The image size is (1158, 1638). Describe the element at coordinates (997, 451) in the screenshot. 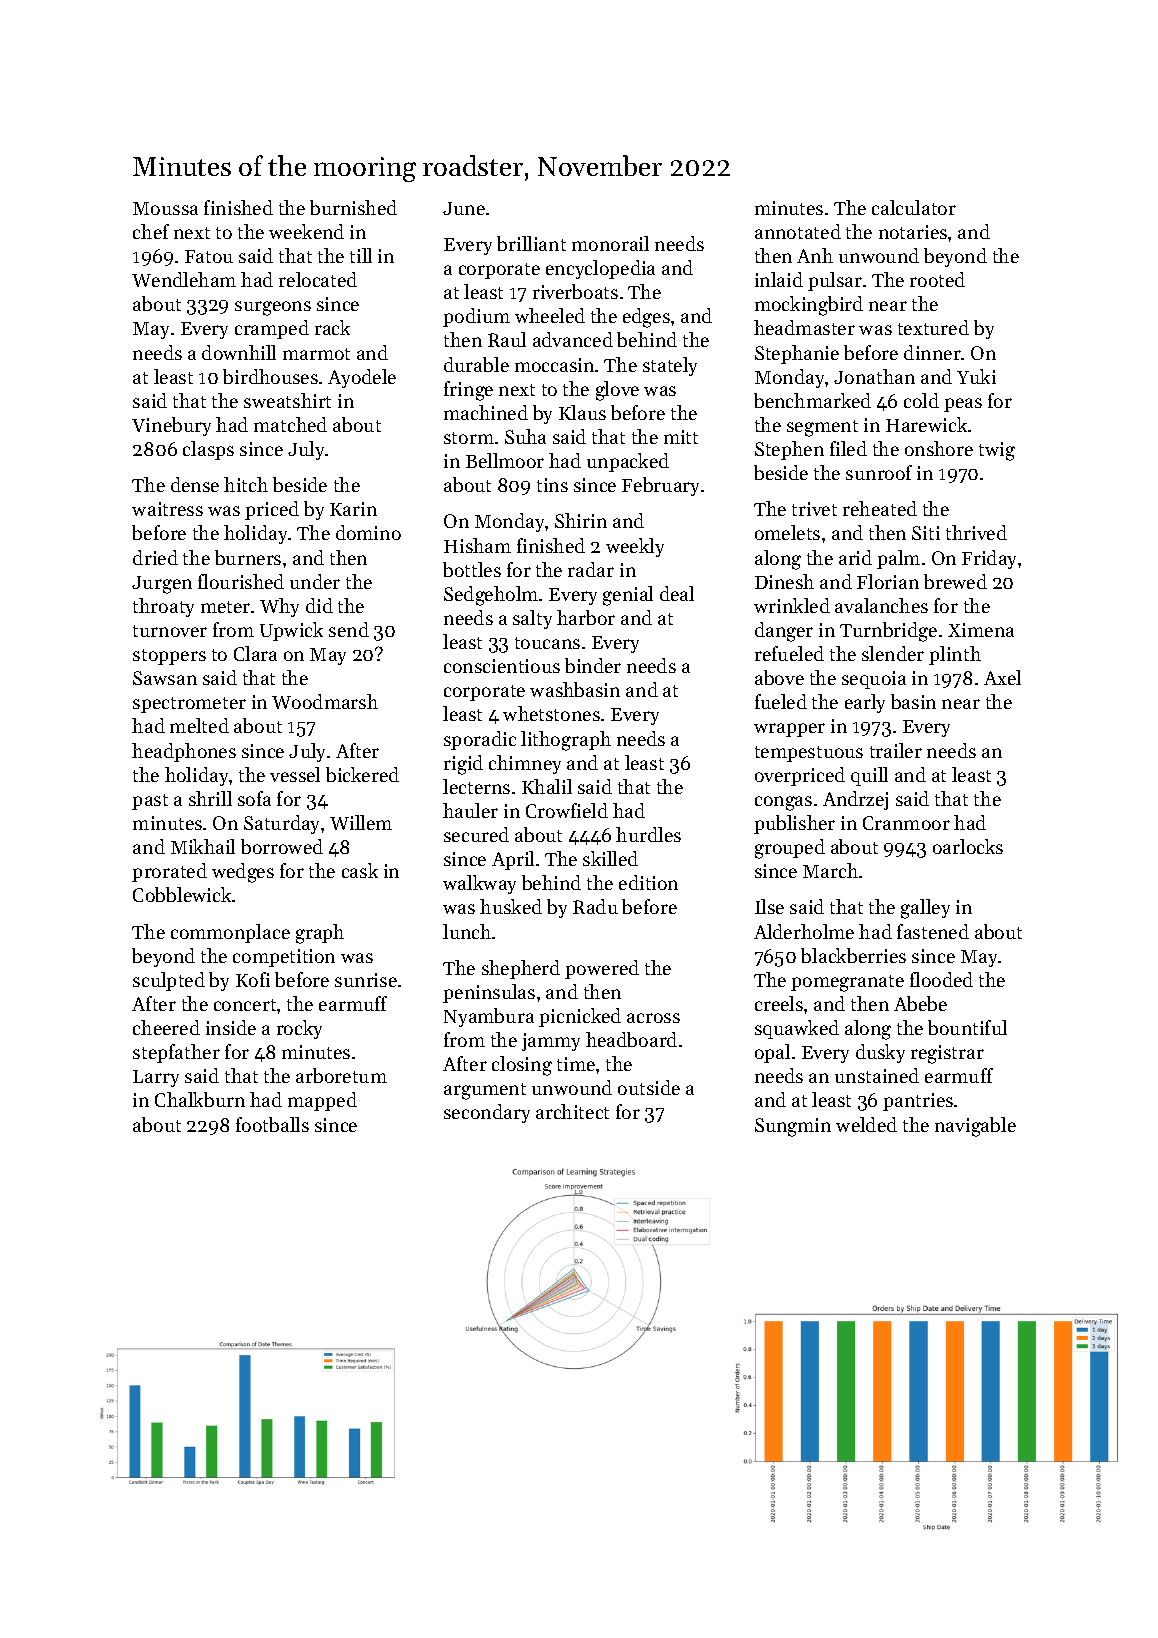

I see `twig` at that location.
